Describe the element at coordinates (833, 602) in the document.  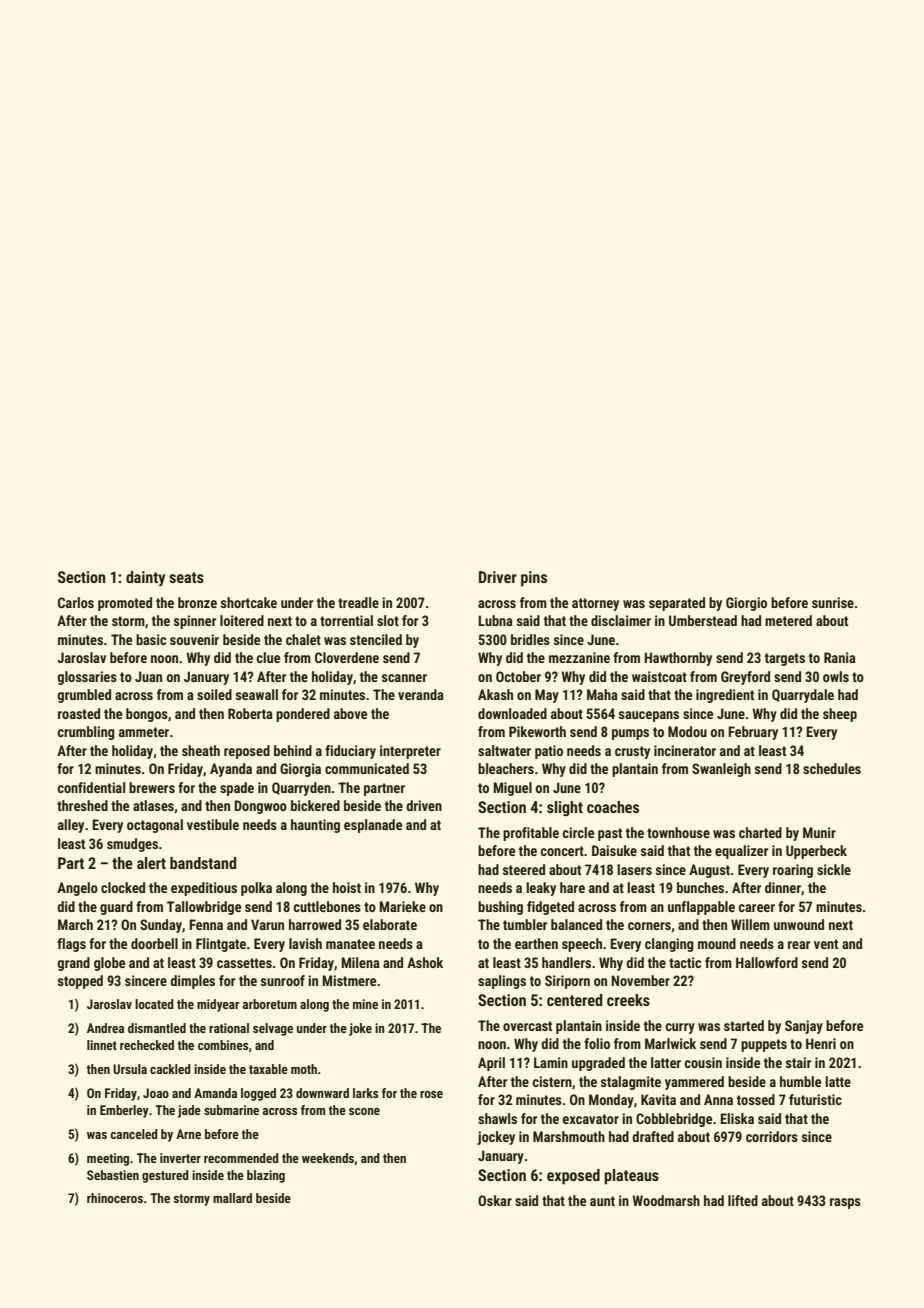
I see `sunrise` at that location.
